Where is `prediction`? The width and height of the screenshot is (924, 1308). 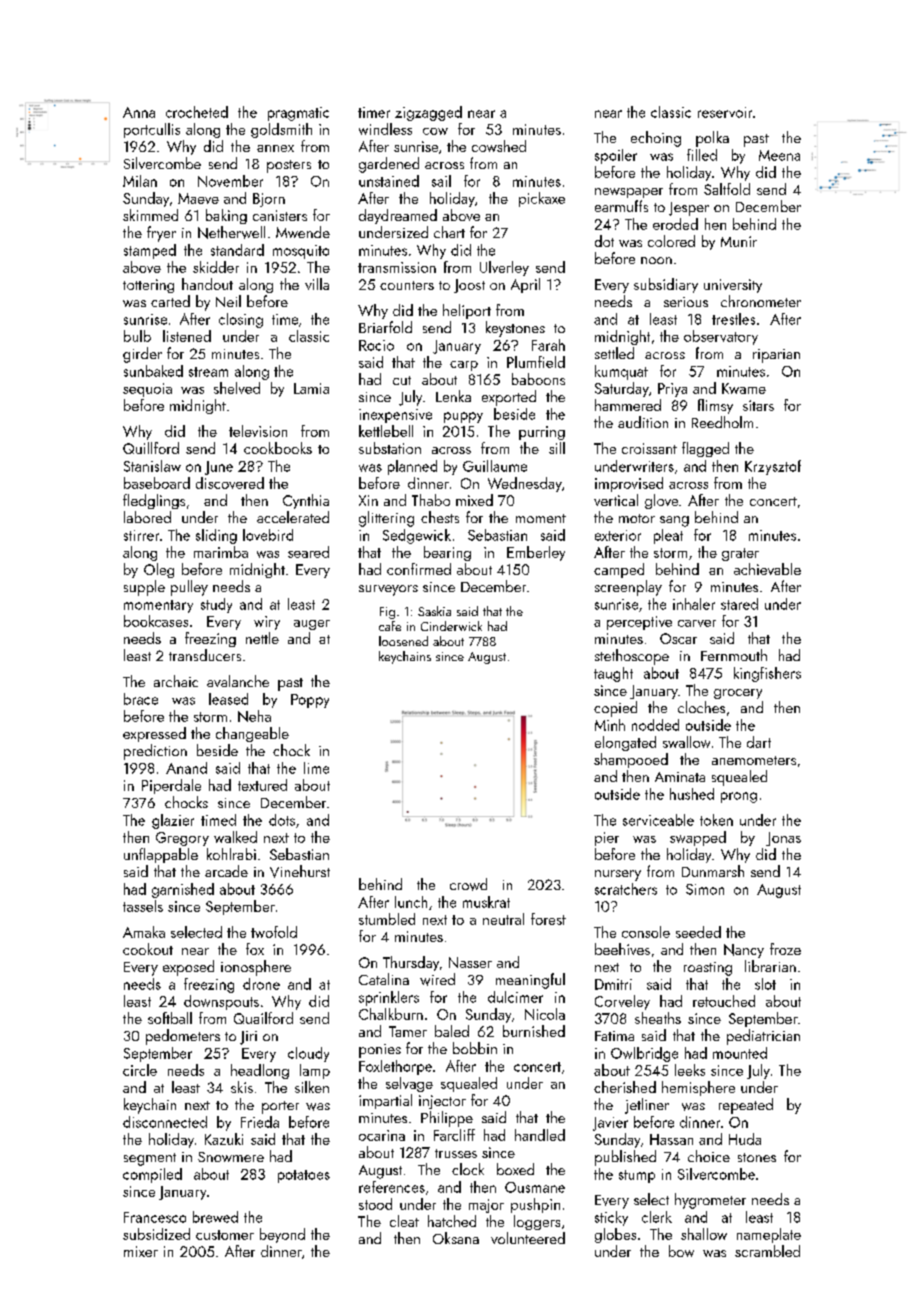
prediction is located at coordinates (155, 752).
